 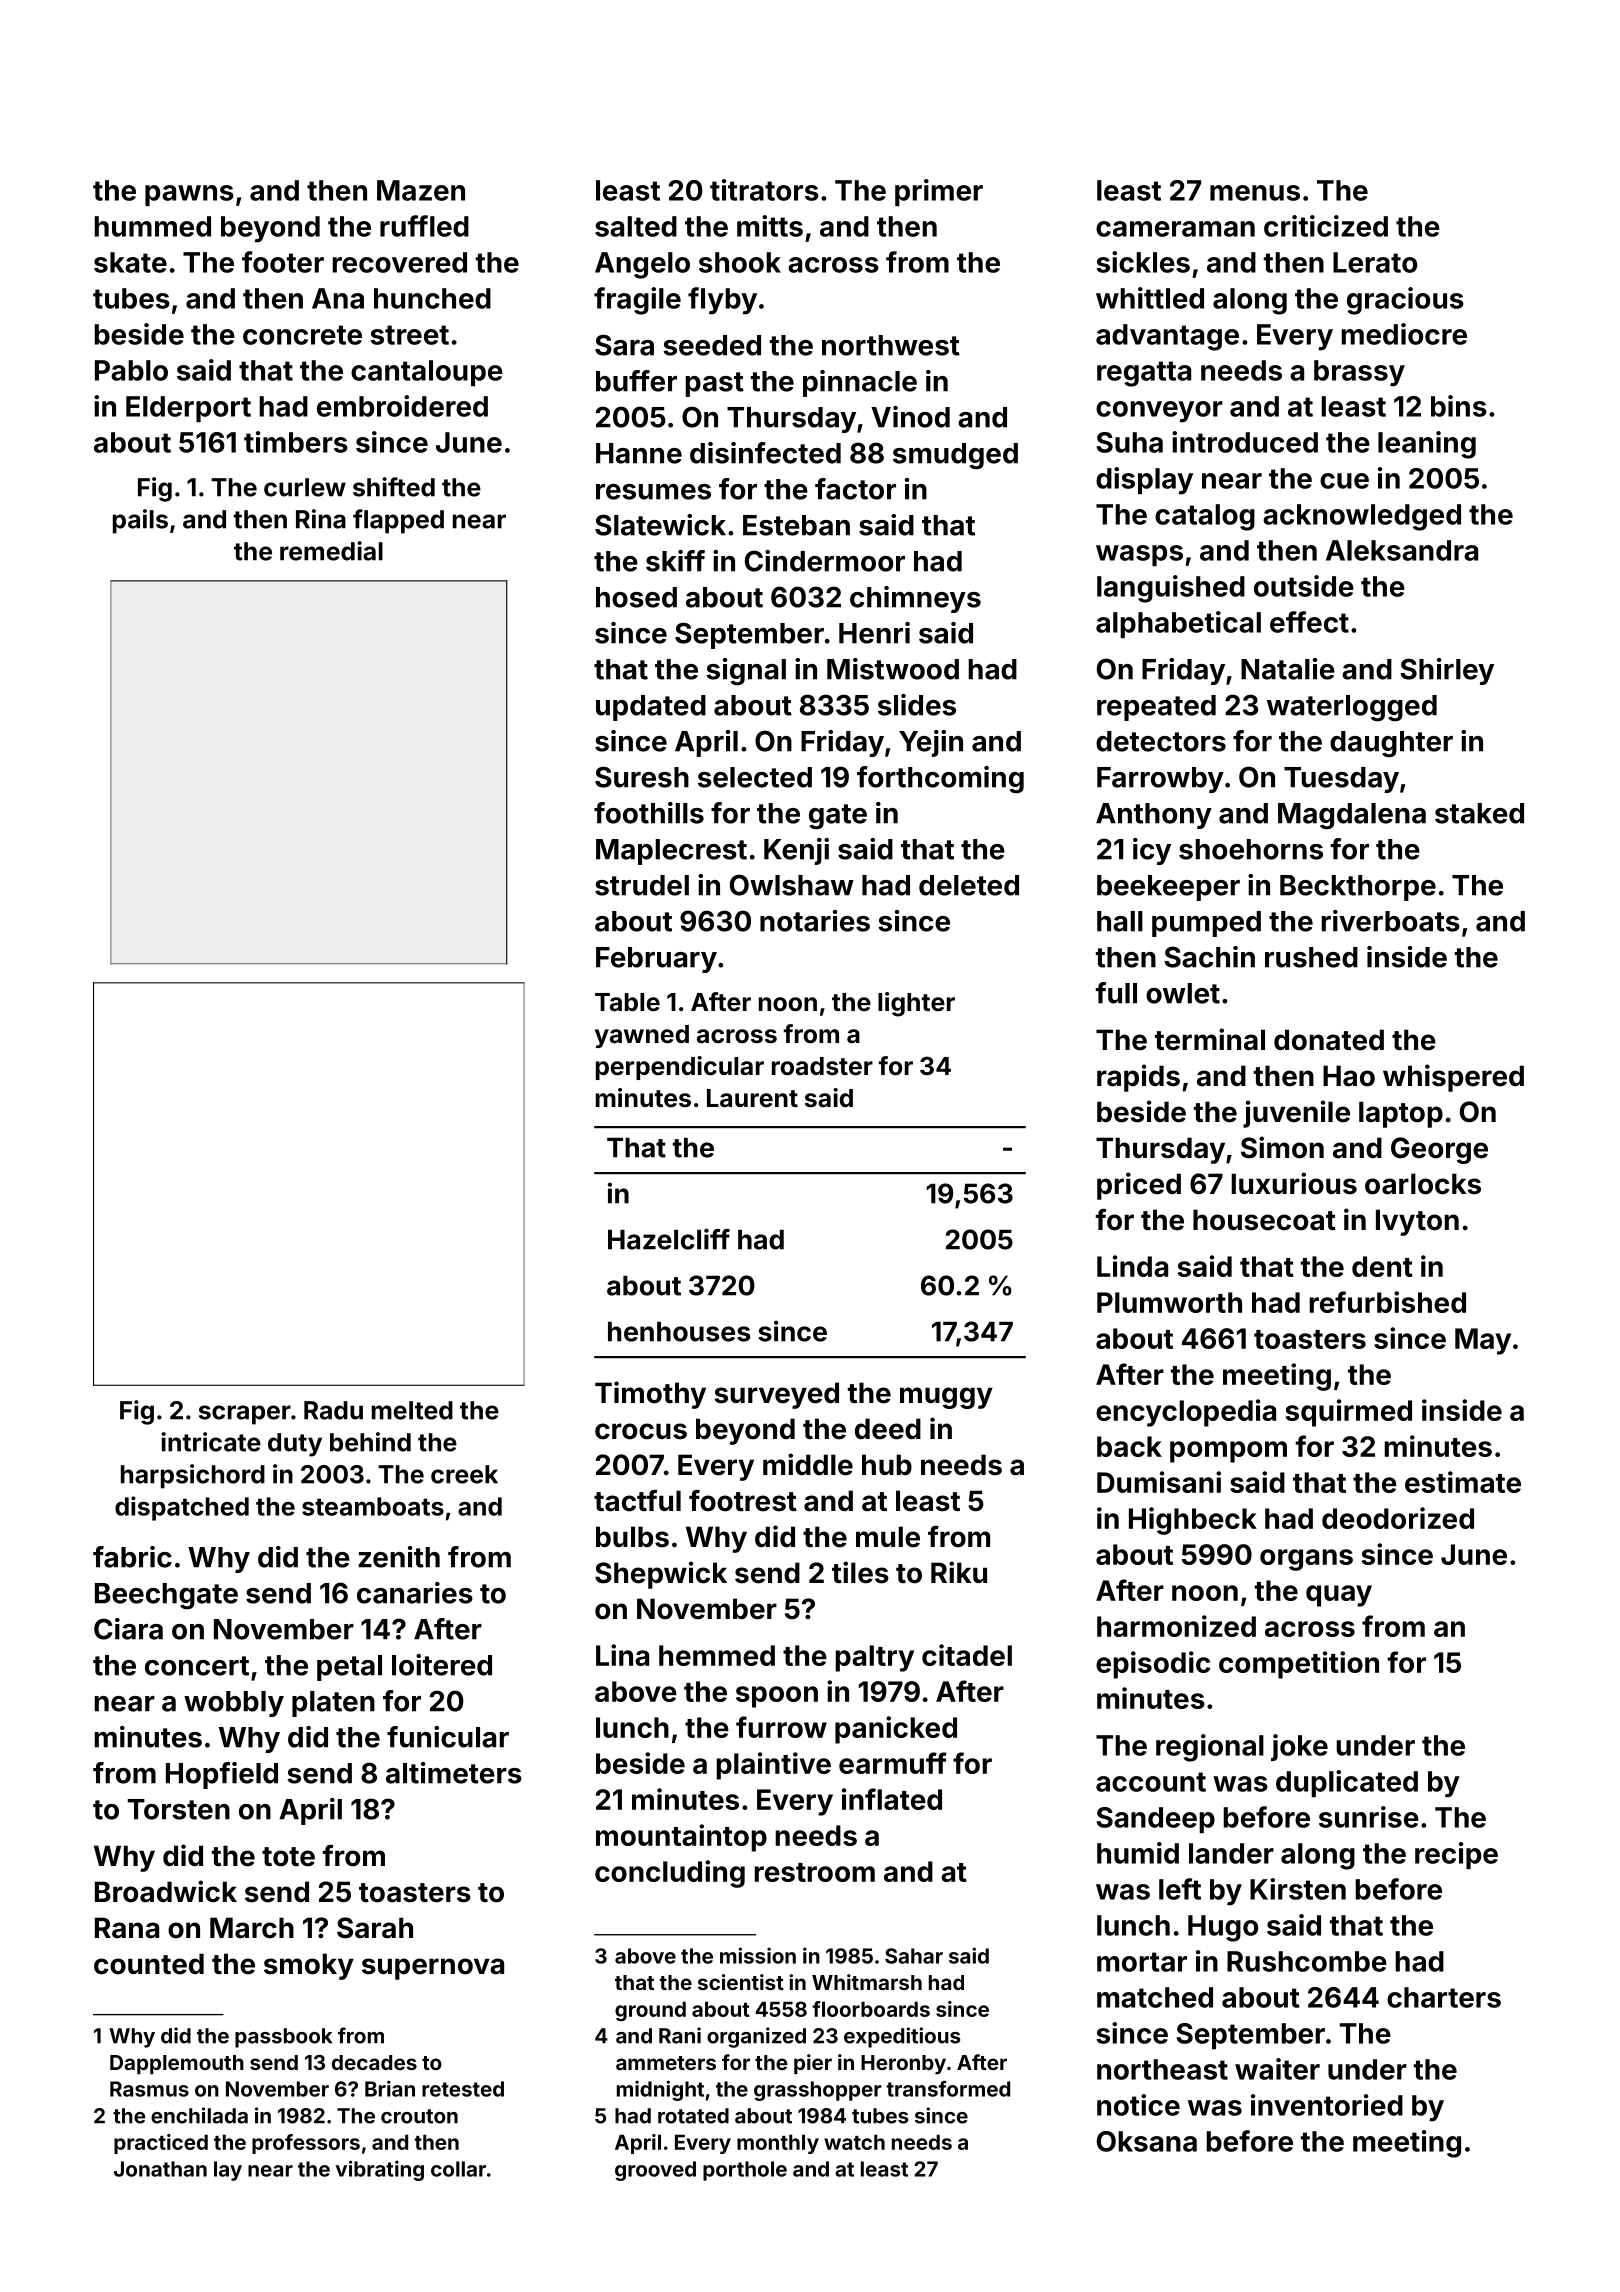 What do you see at coordinates (1327, 2105) in the image?
I see `inventoried` at bounding box center [1327, 2105].
